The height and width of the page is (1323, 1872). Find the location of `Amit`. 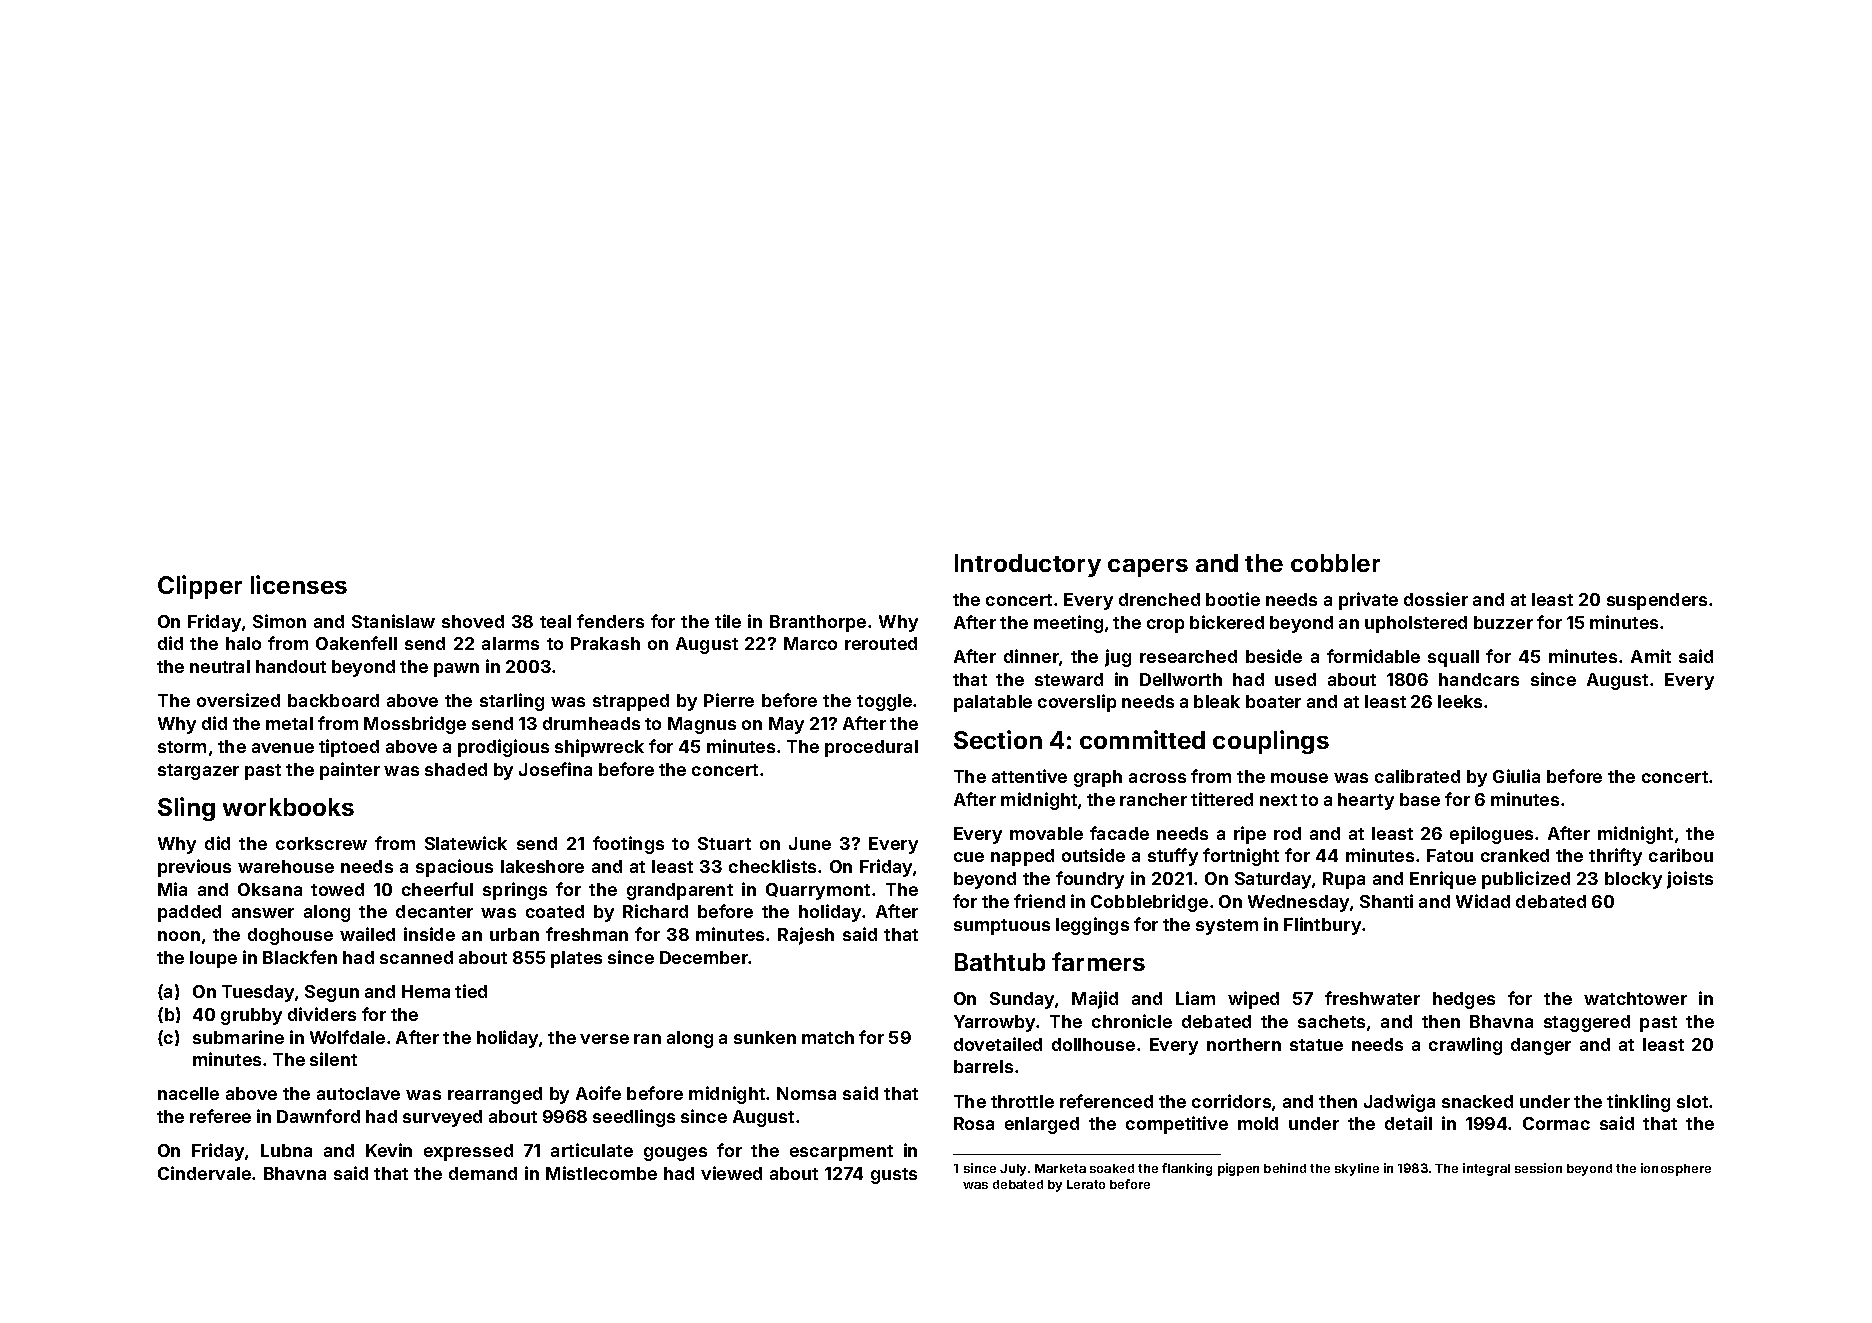

Amit is located at coordinates (1651, 656).
